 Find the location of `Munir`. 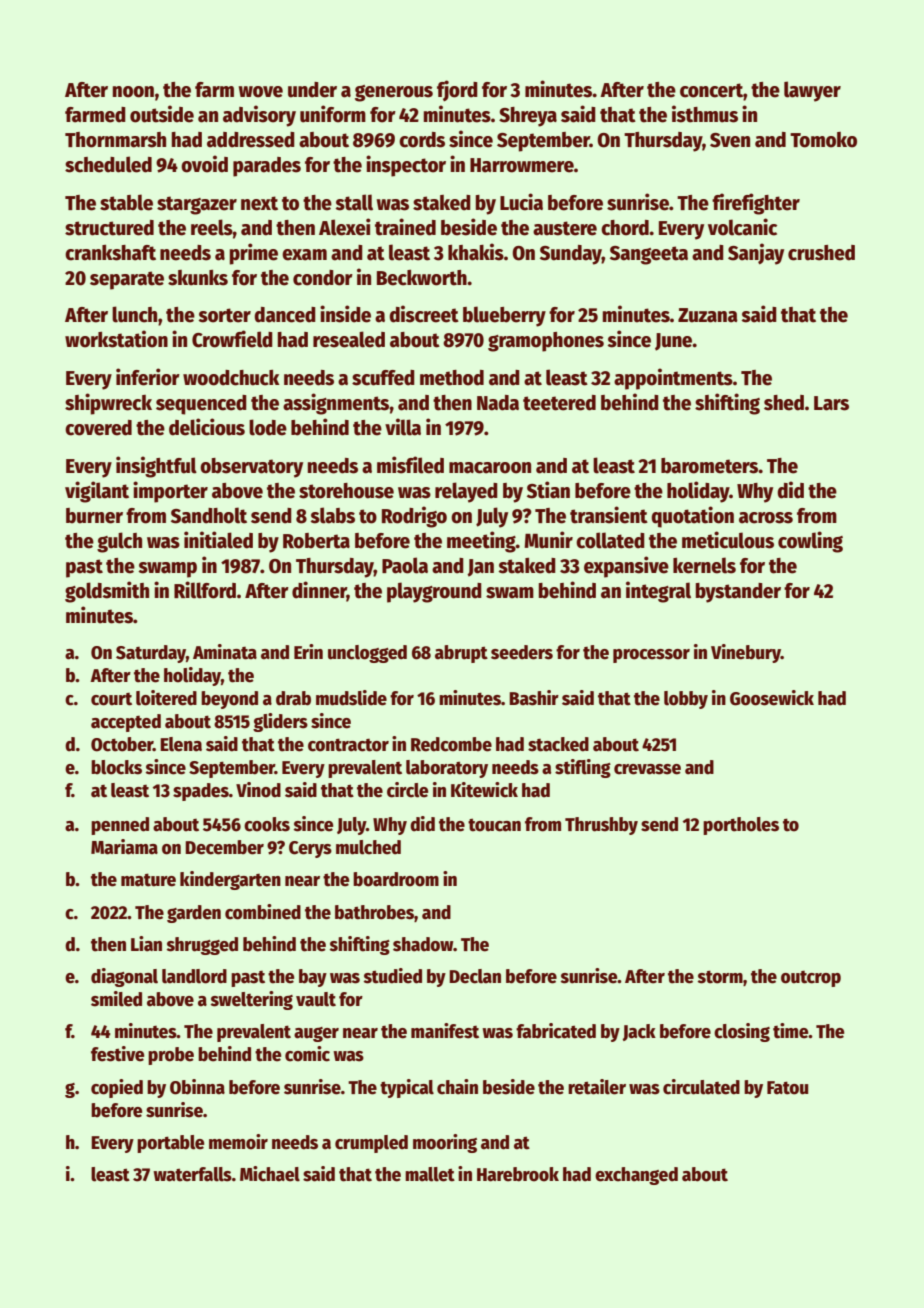

Munir is located at coordinates (548, 540).
